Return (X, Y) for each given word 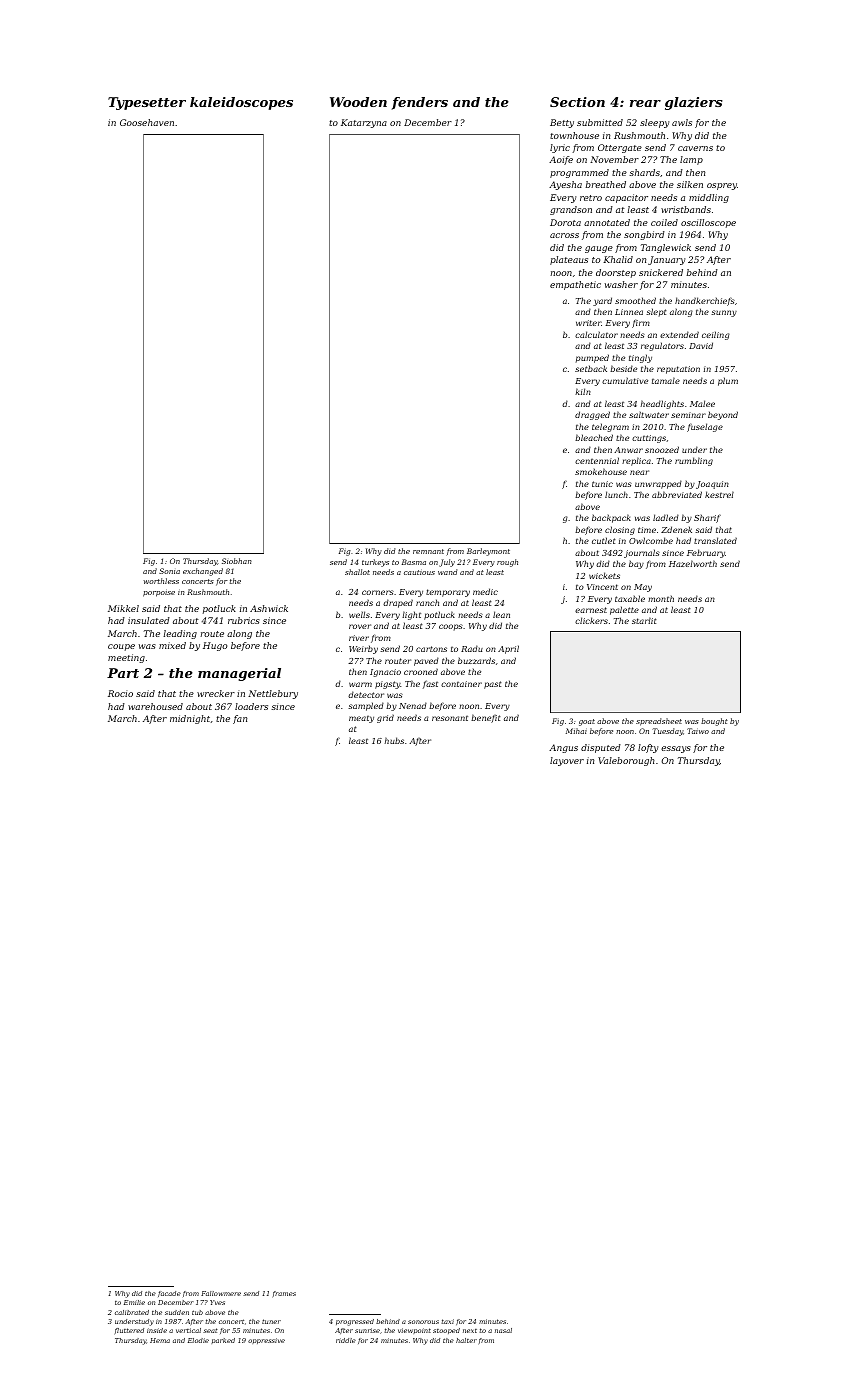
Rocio (120, 693)
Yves (217, 1302)
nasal (503, 1330)
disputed (601, 748)
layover (567, 761)
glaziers (694, 103)
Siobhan (237, 561)
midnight (190, 719)
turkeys (375, 563)
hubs (394, 740)
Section (577, 102)
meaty (361, 719)
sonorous (423, 1322)
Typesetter (147, 103)
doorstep (616, 273)
